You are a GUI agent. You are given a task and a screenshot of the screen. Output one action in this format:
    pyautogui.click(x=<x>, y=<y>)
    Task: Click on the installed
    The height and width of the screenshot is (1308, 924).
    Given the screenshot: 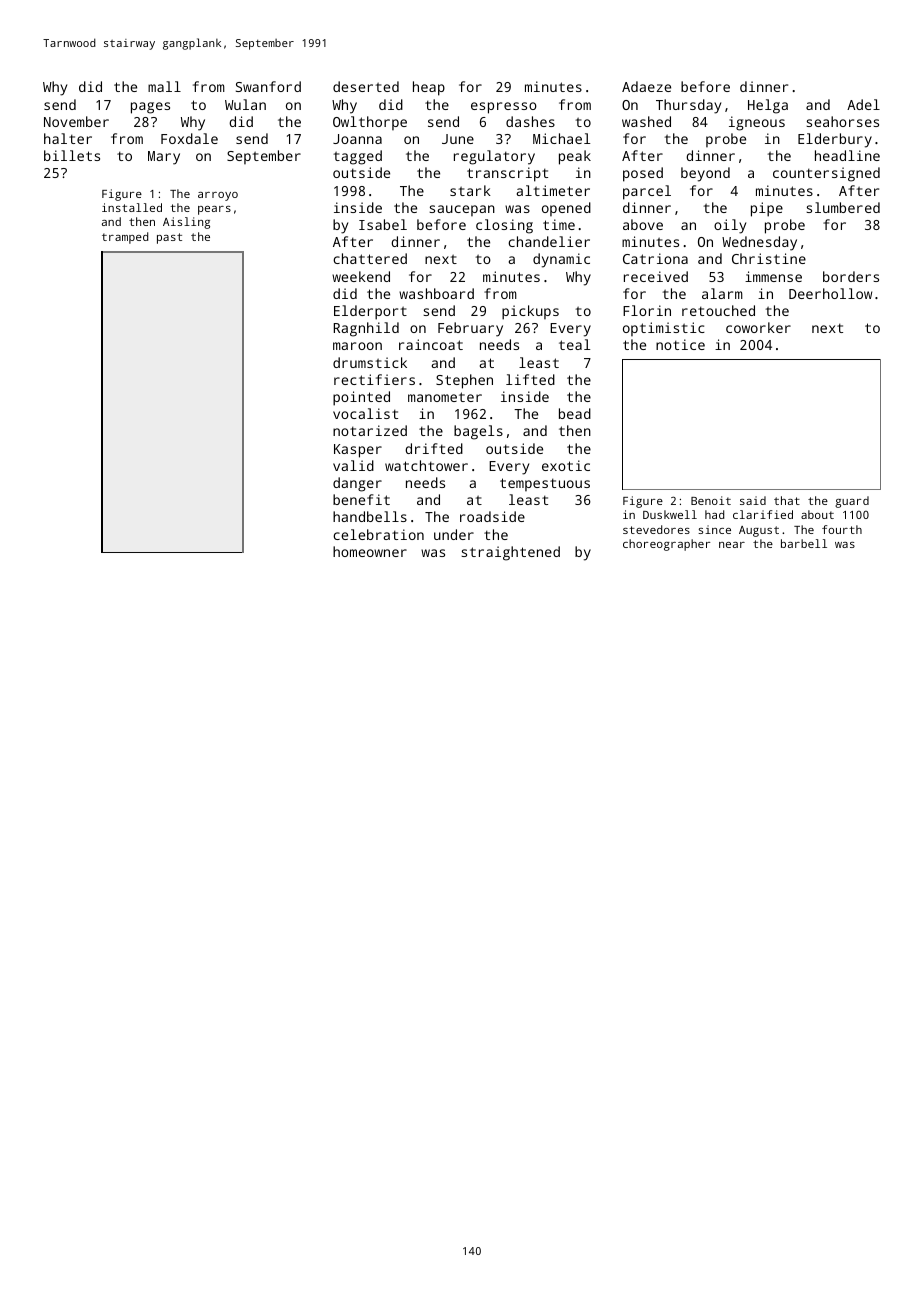 What is the action you would take?
    pyautogui.click(x=132, y=207)
